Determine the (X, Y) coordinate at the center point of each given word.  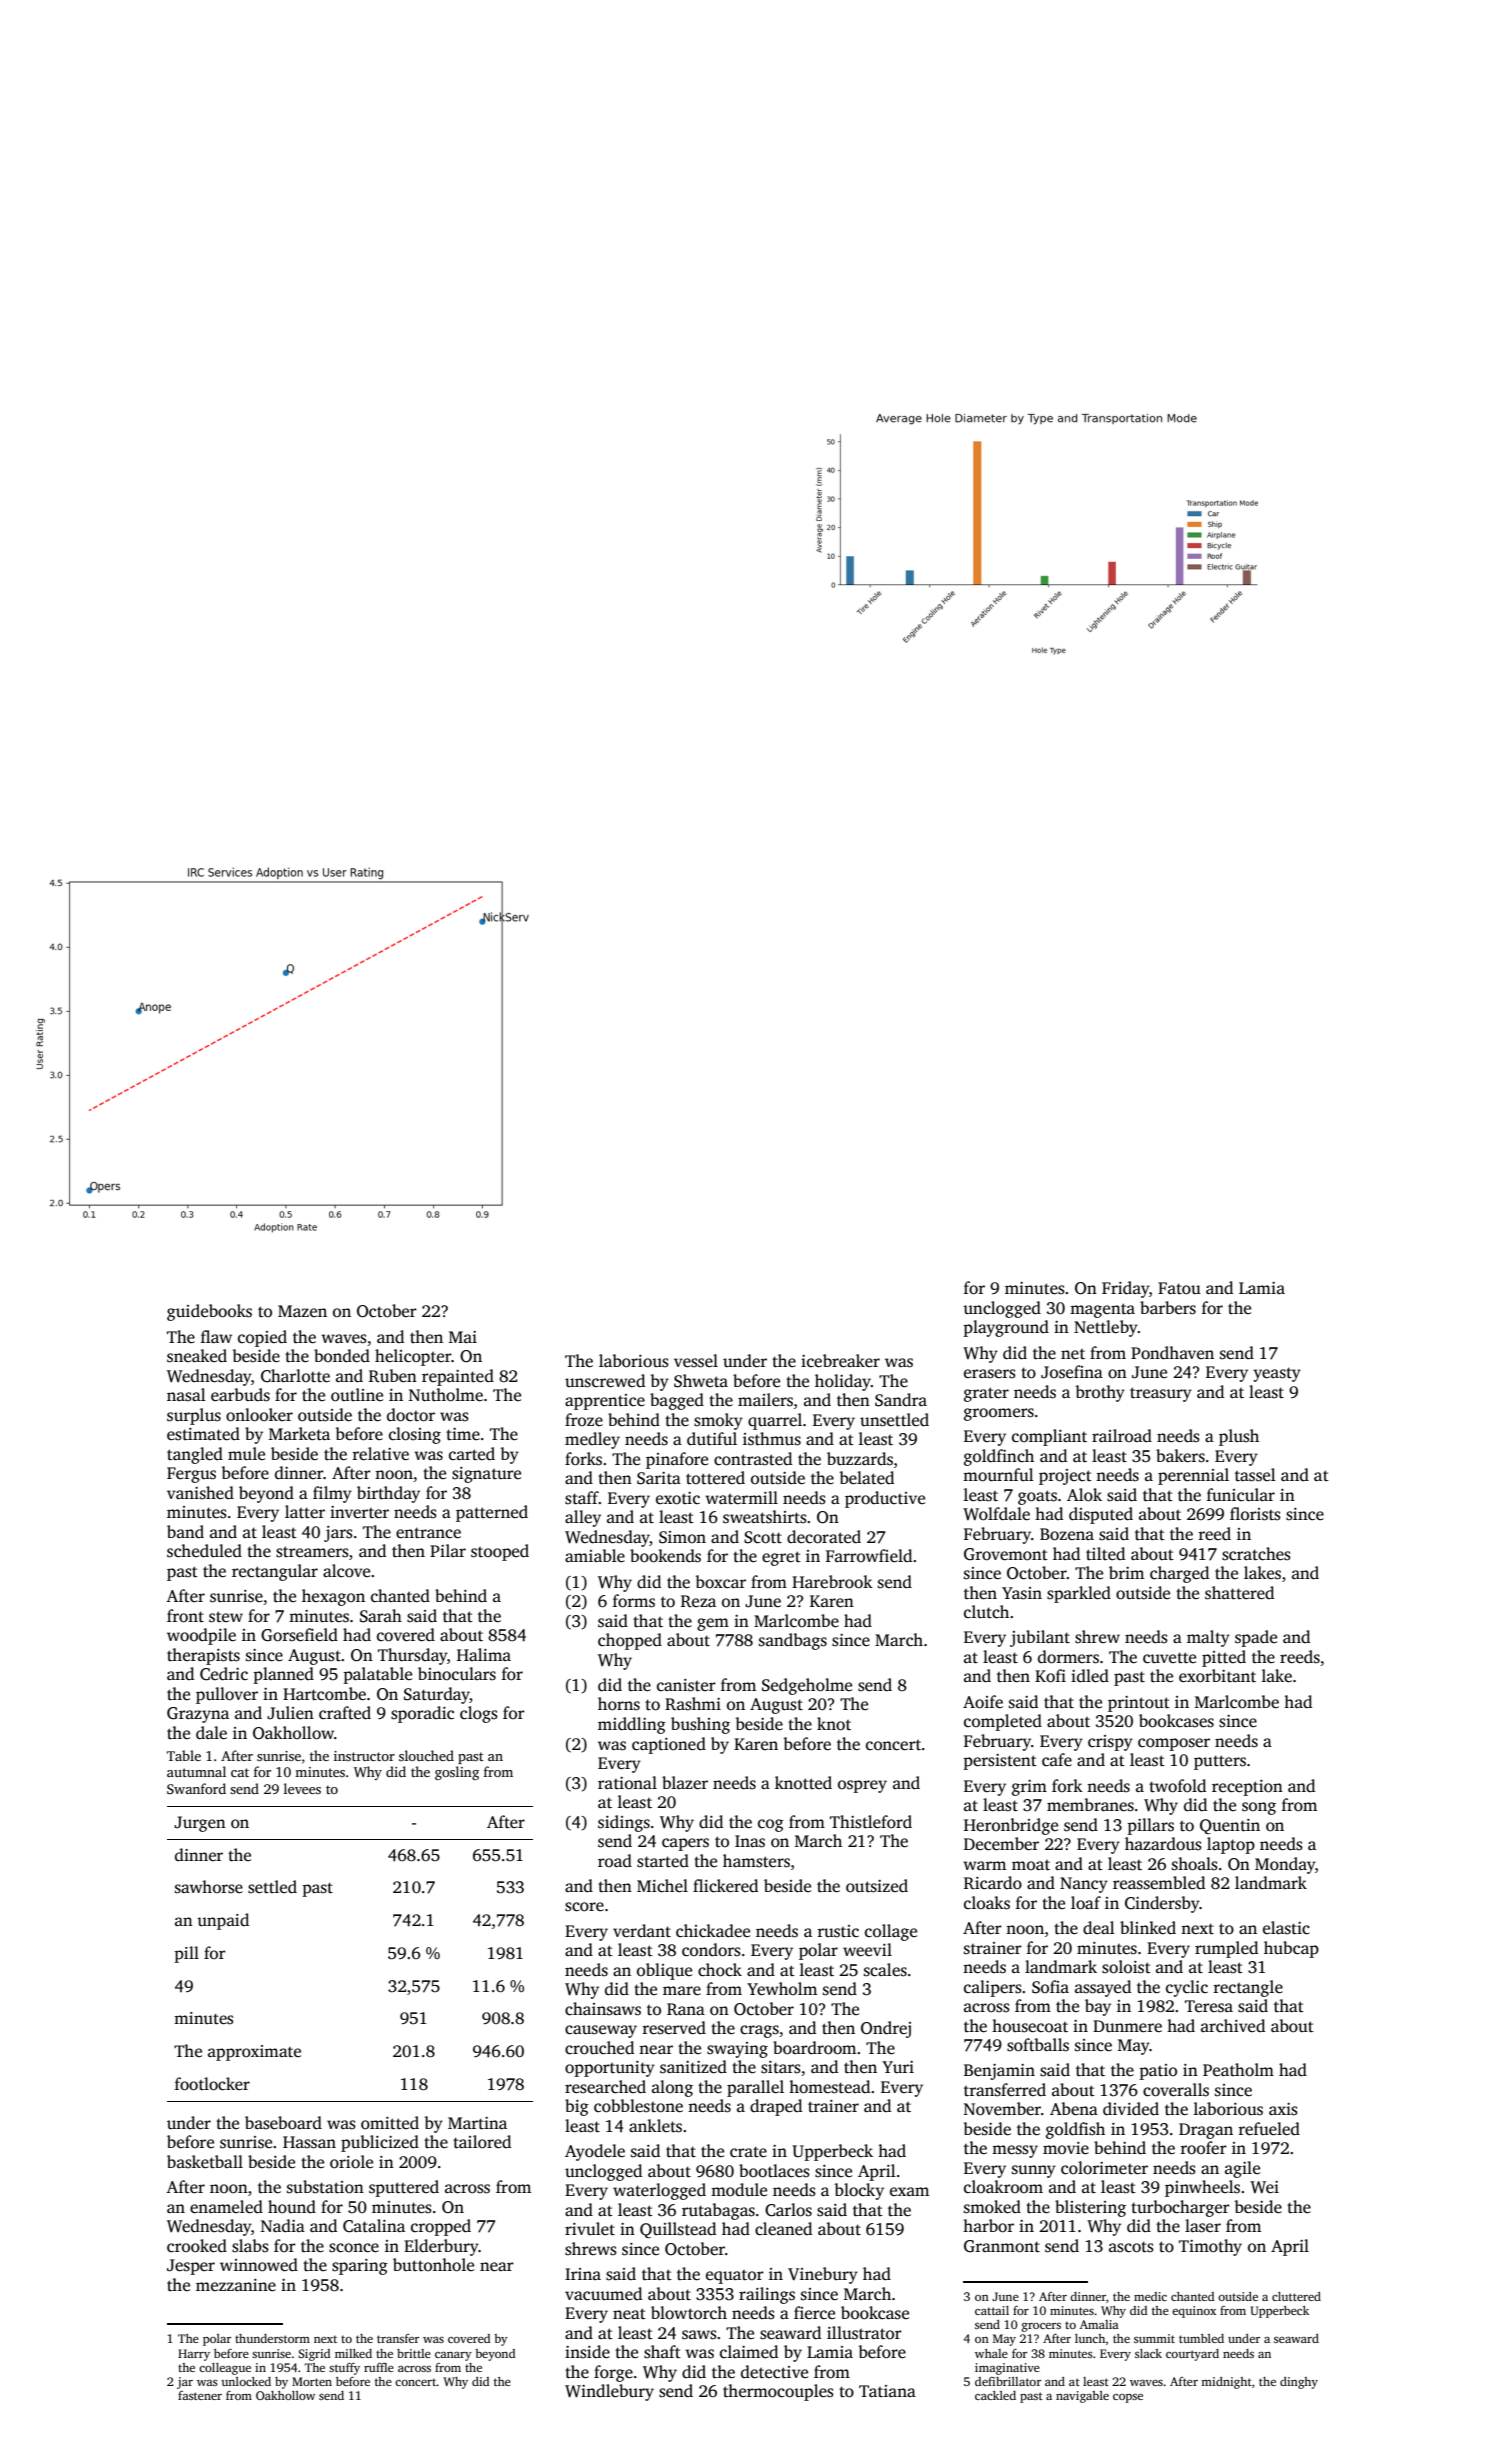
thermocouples (778, 2392)
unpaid (223, 1921)
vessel (696, 1361)
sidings (624, 1823)
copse (1128, 2398)
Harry (194, 2355)
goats (1037, 1497)
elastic (1286, 1928)
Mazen (302, 1311)
